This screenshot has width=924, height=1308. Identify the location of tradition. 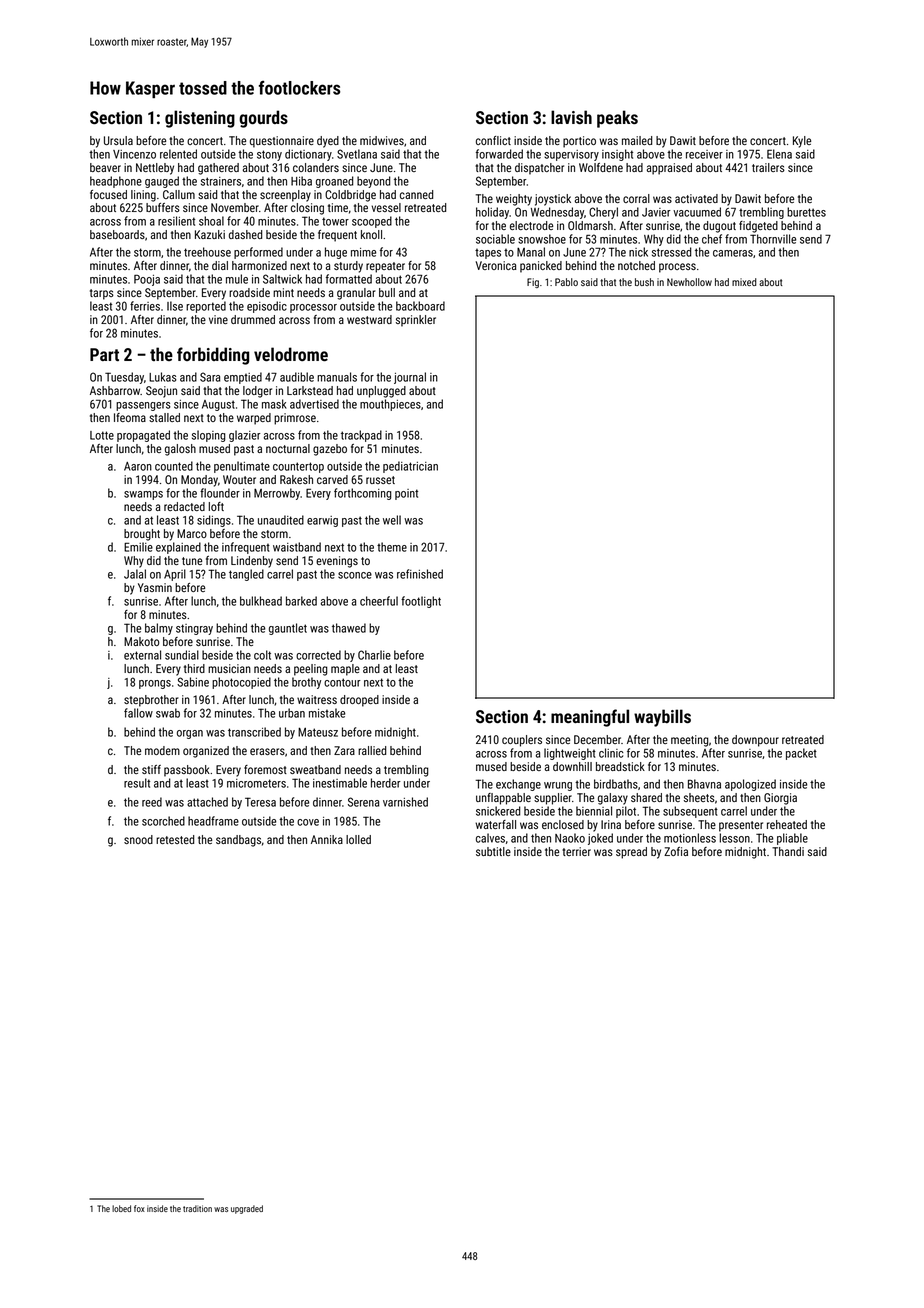
(197, 1208).
